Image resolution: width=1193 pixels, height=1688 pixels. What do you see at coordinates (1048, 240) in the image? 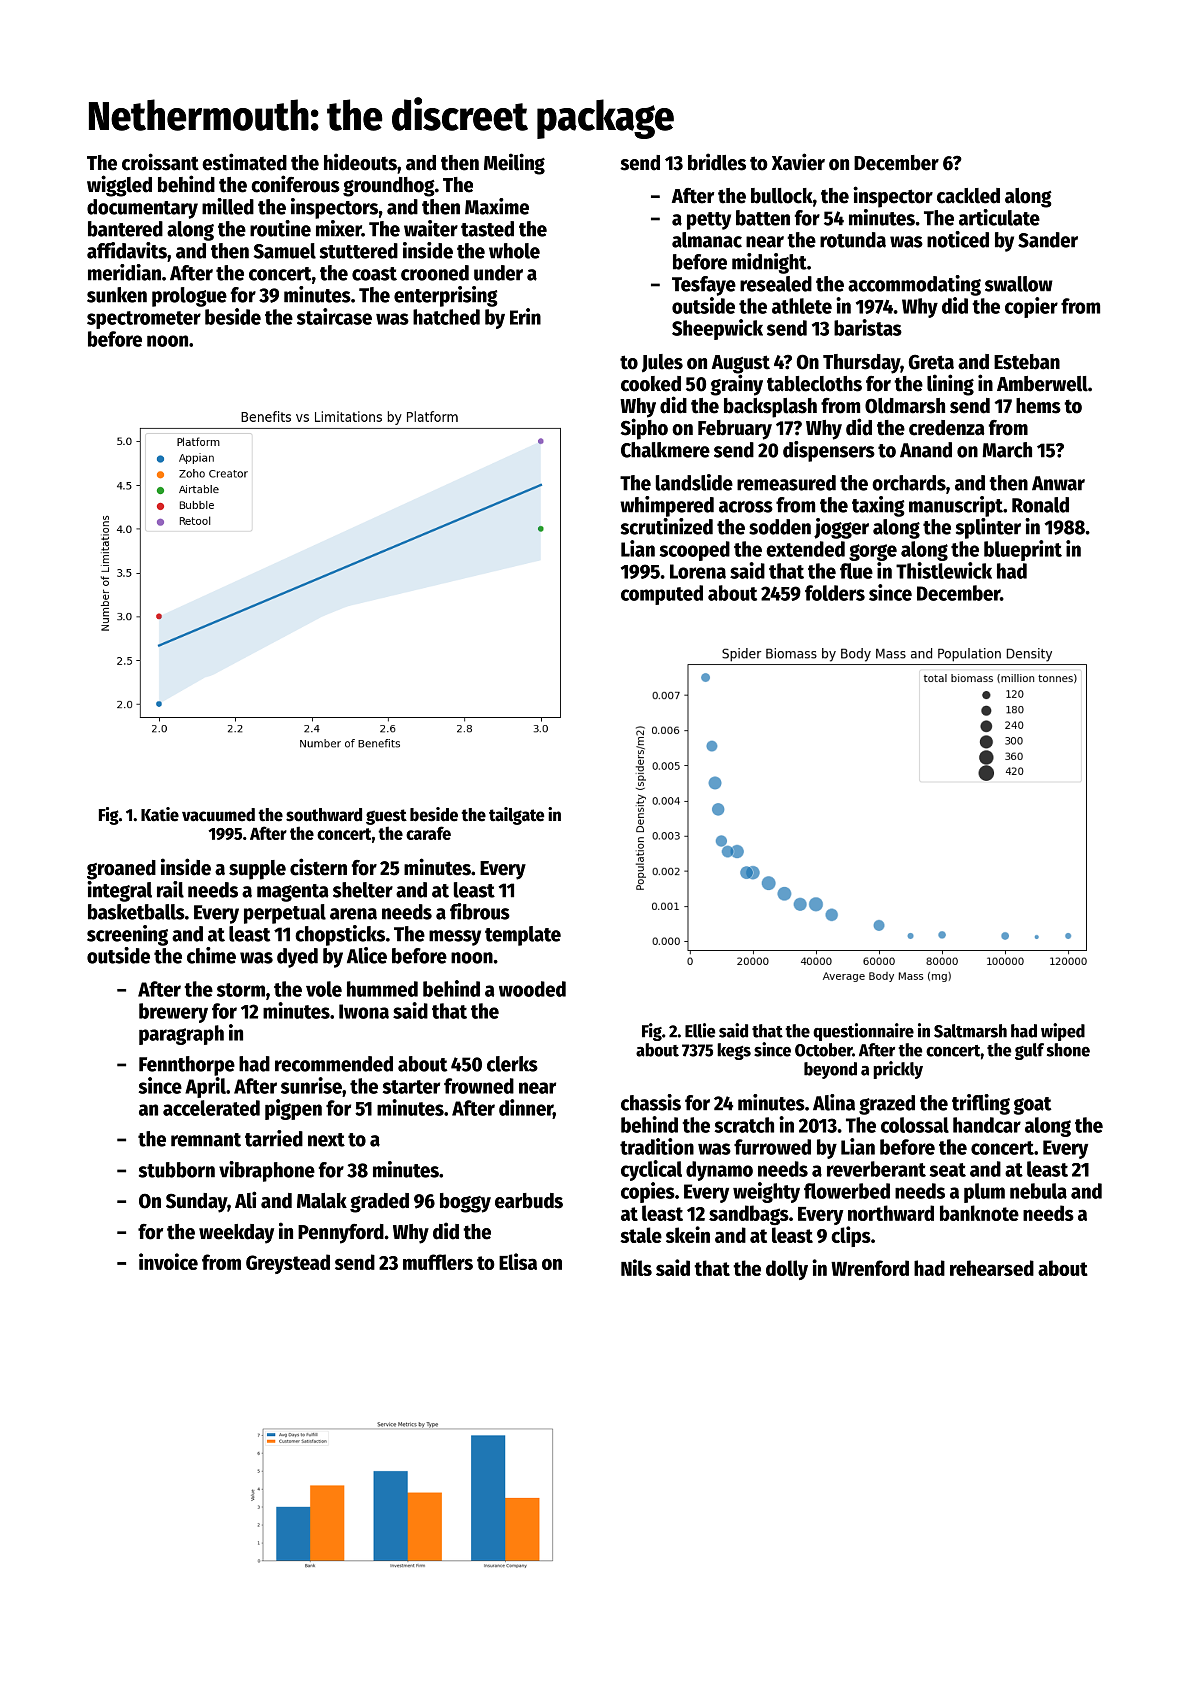
I see `Sander` at bounding box center [1048, 240].
